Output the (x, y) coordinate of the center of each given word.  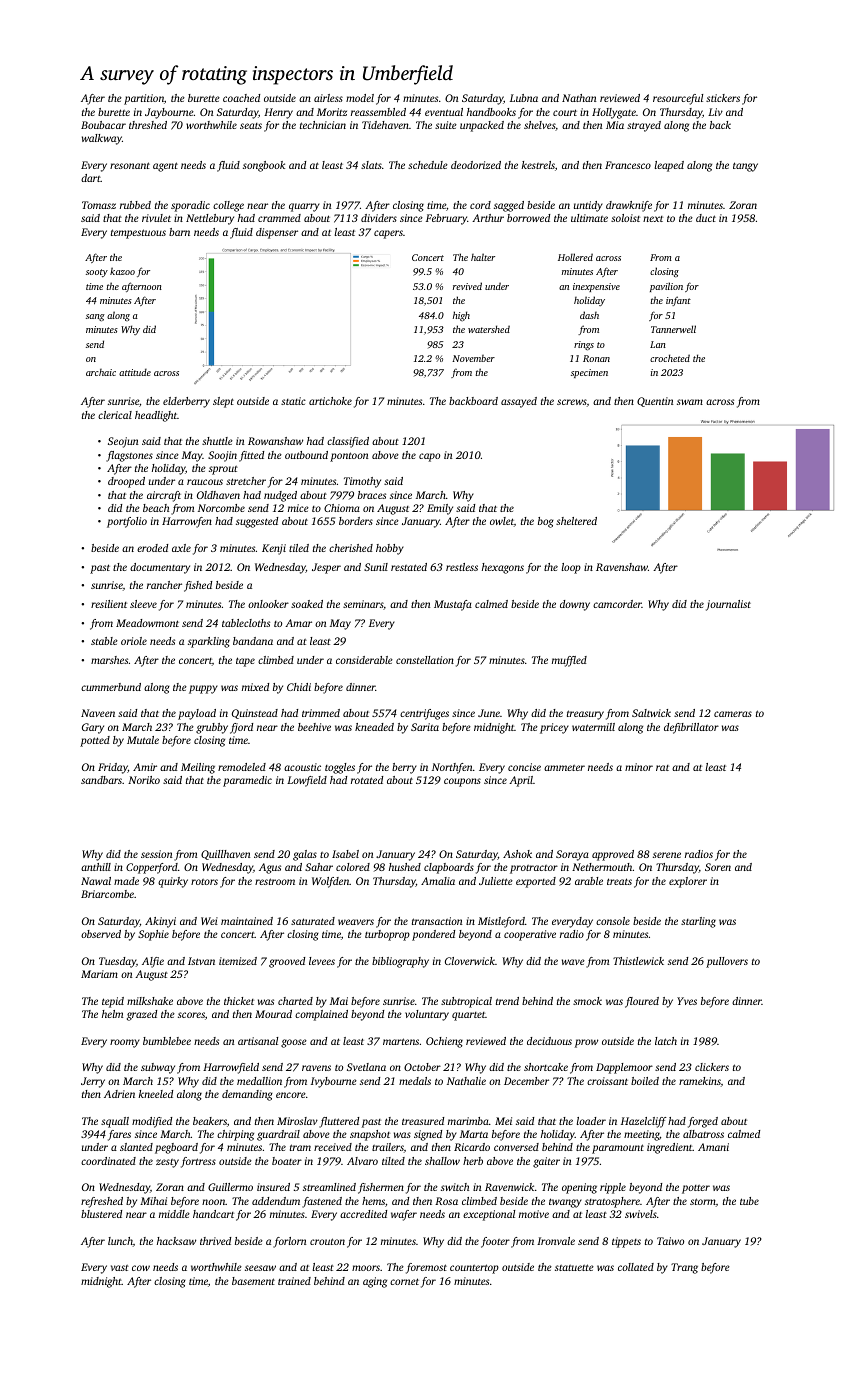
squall (115, 1122)
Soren (718, 867)
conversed (516, 1147)
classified (348, 442)
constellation (425, 660)
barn (179, 232)
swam (690, 402)
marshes (109, 660)
